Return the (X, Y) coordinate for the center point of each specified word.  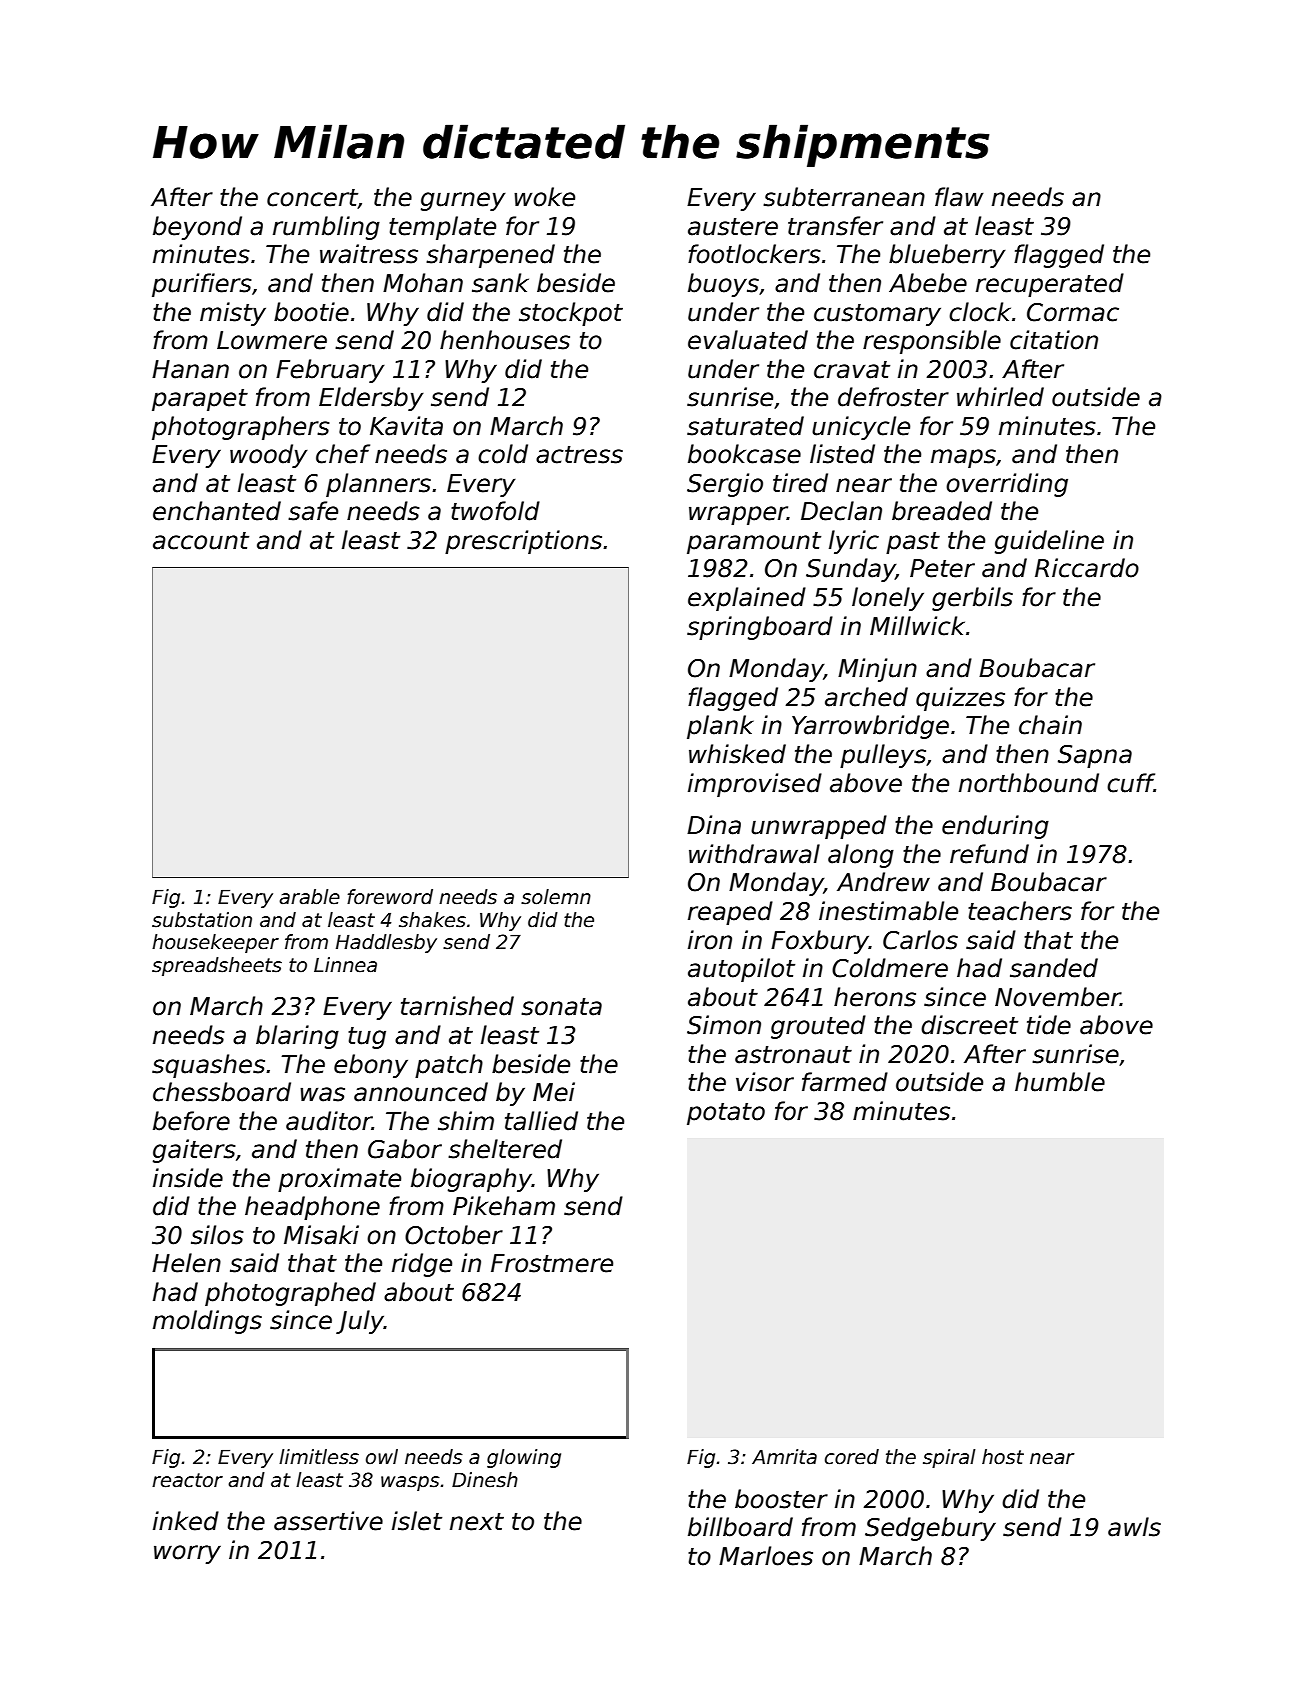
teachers (1020, 911)
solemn (556, 897)
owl (382, 1457)
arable (309, 897)
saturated (745, 426)
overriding (1007, 485)
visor (765, 1082)
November (1058, 997)
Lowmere (272, 340)
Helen (186, 1263)
